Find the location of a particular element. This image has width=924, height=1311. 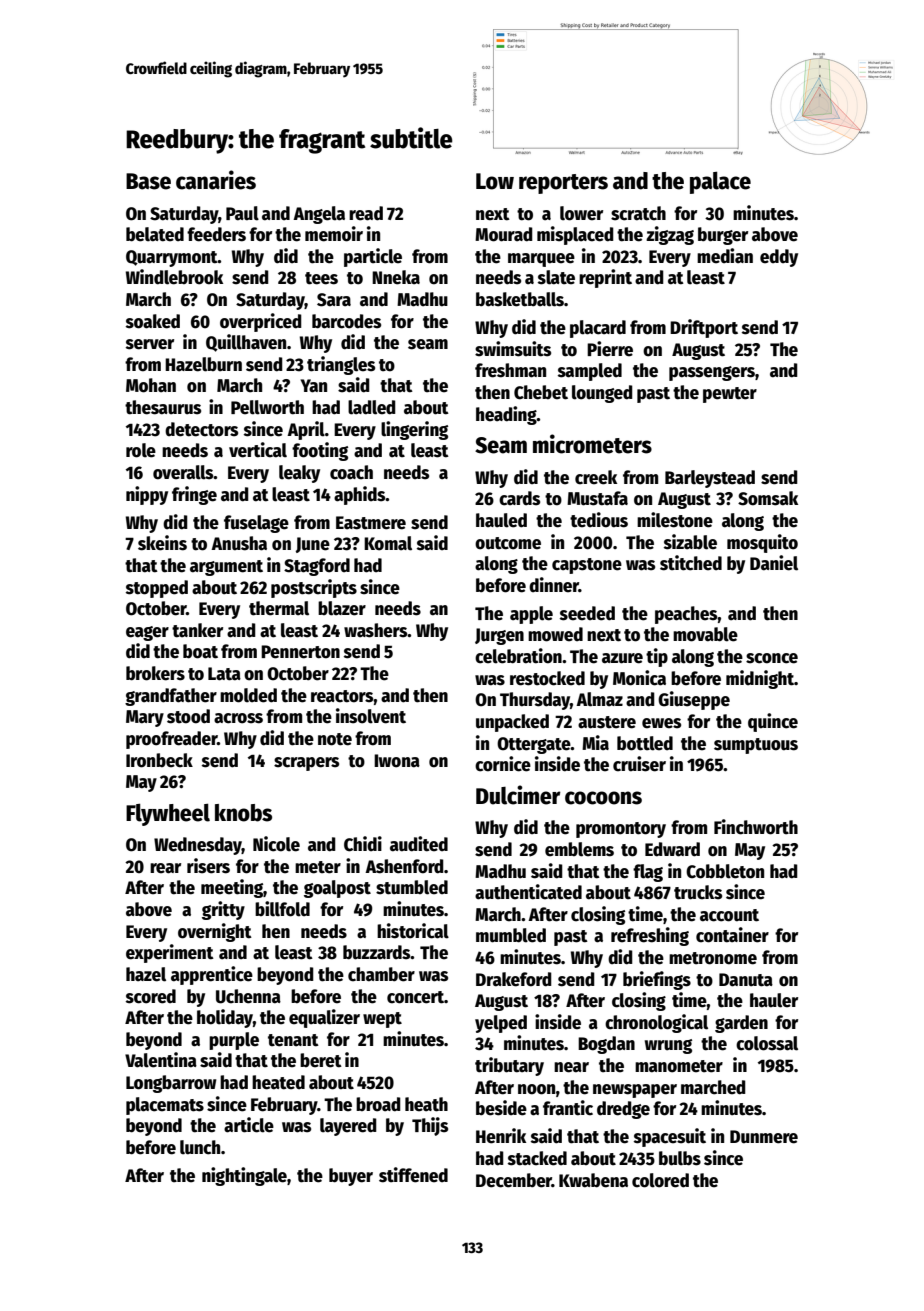

placemats is located at coordinates (165, 1106).
